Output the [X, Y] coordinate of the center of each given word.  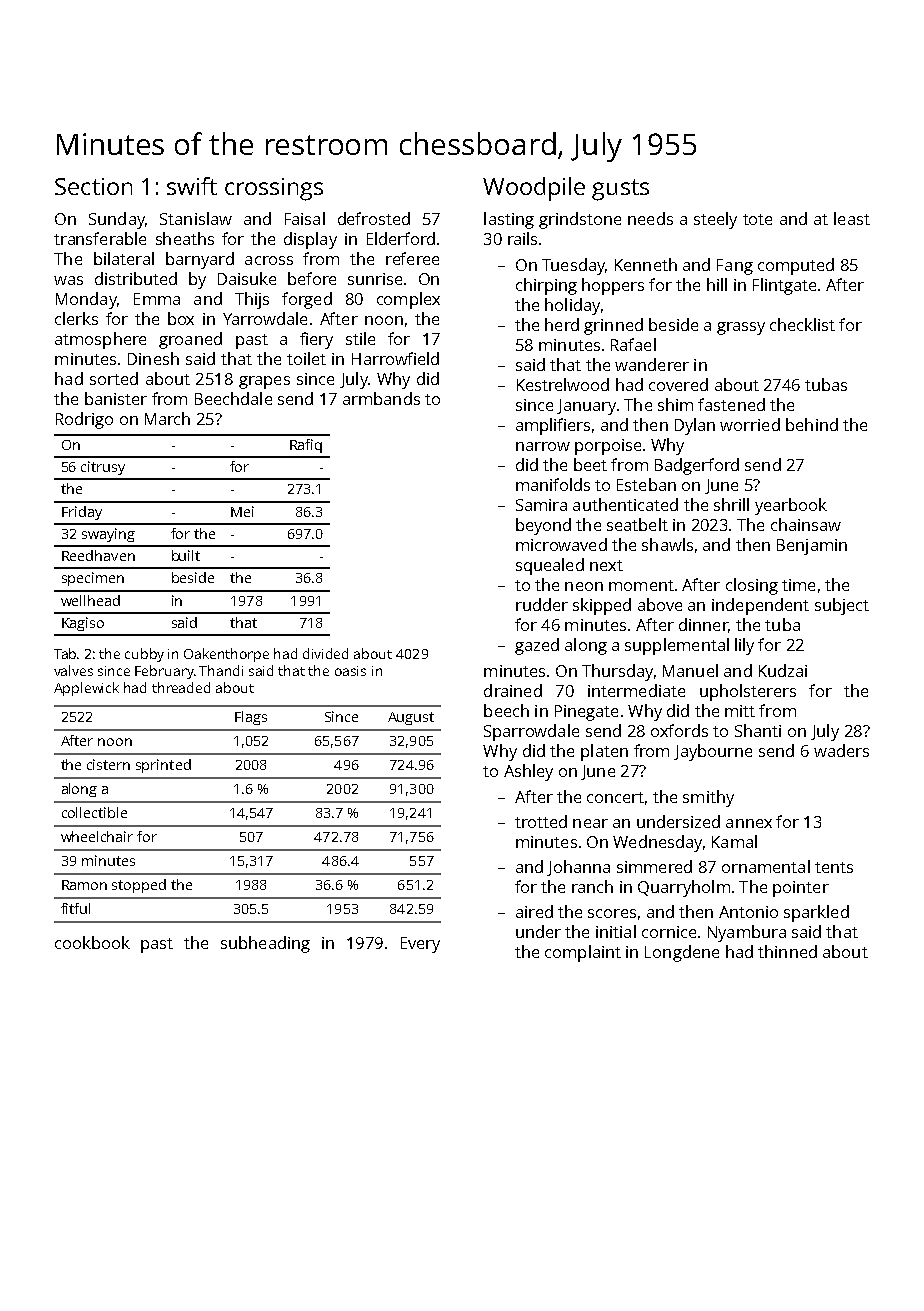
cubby [144, 655]
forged [307, 300]
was [68, 280]
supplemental [677, 646]
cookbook [92, 942]
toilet [306, 358]
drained [513, 690]
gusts [620, 190]
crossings [274, 189]
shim [675, 404]
